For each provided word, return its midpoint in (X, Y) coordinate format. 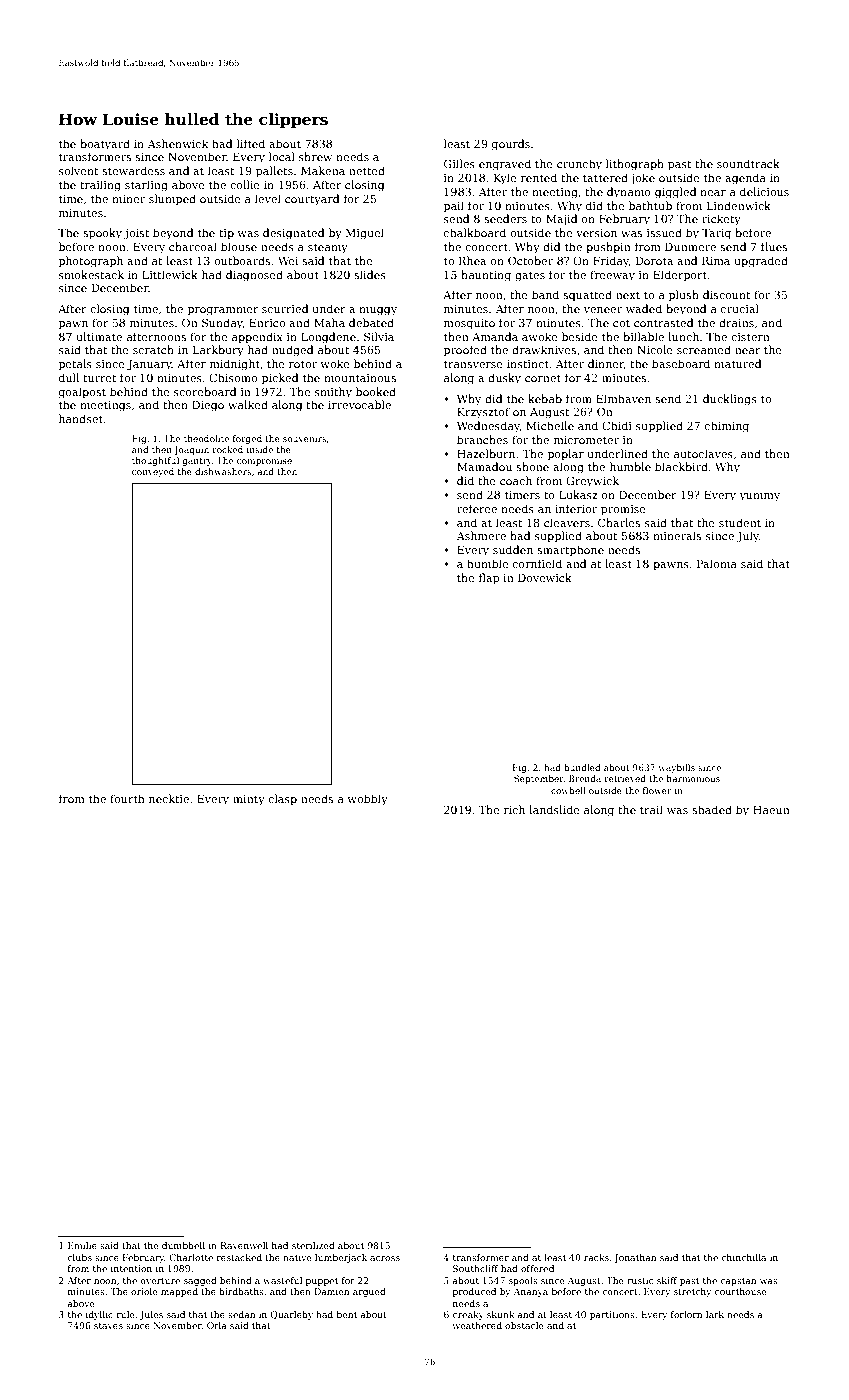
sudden (513, 549)
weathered (477, 1325)
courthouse (740, 1291)
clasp (282, 800)
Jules (151, 1315)
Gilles (459, 163)
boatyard (105, 145)
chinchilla (743, 1257)
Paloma (717, 563)
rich (514, 809)
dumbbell (183, 1245)
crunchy (579, 165)
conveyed (153, 472)
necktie (169, 798)
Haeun (771, 810)
